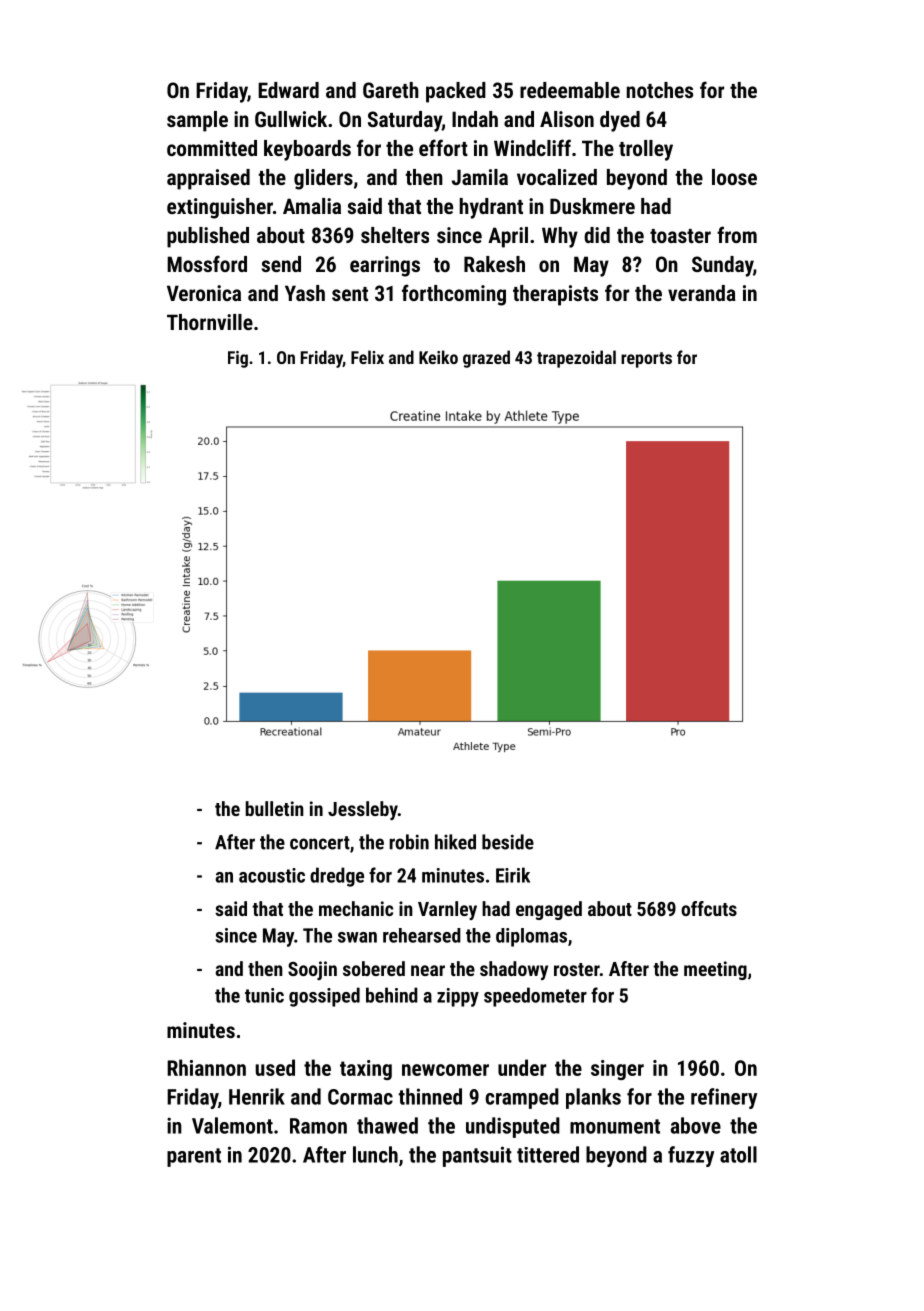  What do you see at coordinates (197, 121) in the page?
I see `sample` at bounding box center [197, 121].
